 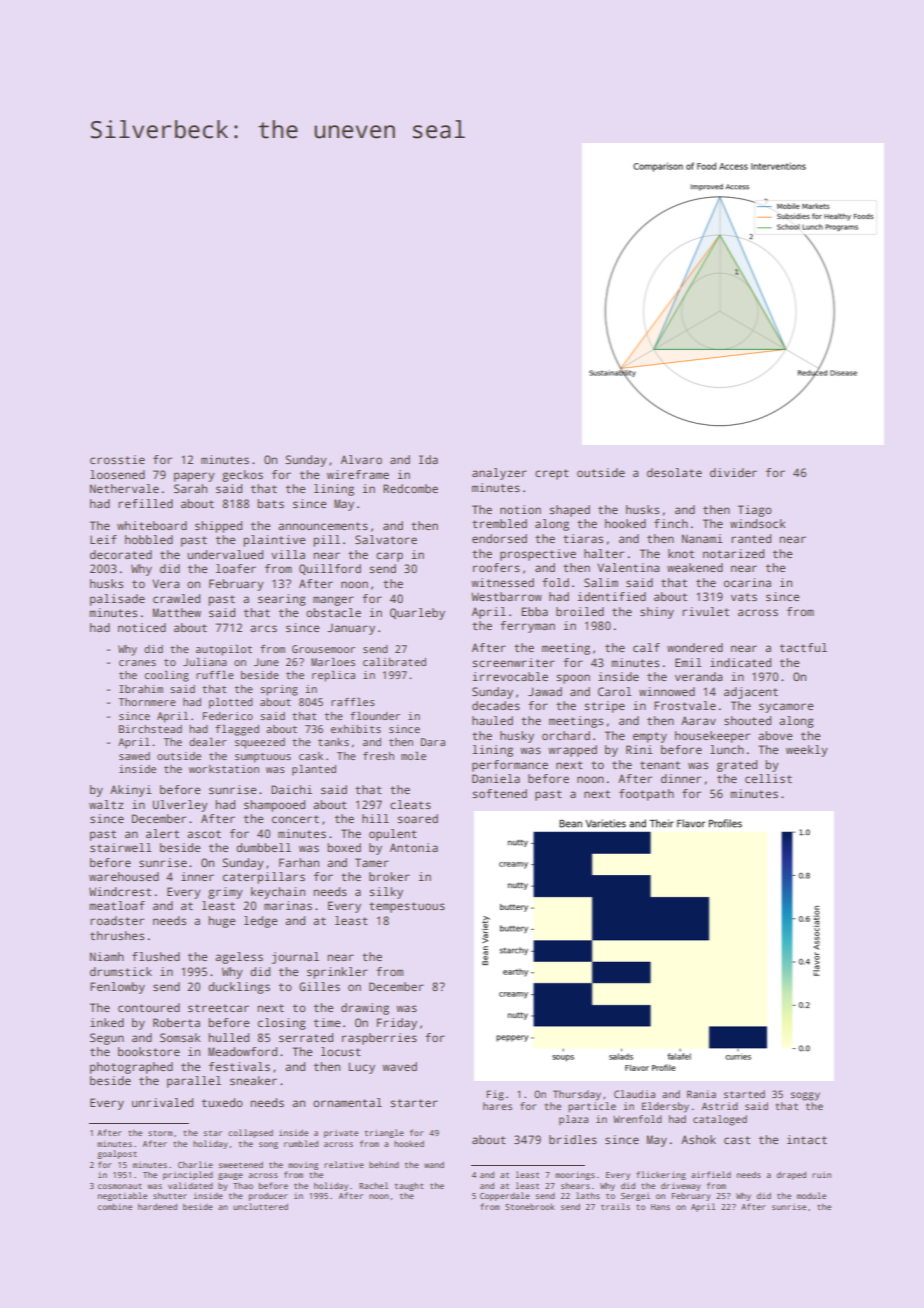 I want to click on stairwell, so click(x=121, y=847).
